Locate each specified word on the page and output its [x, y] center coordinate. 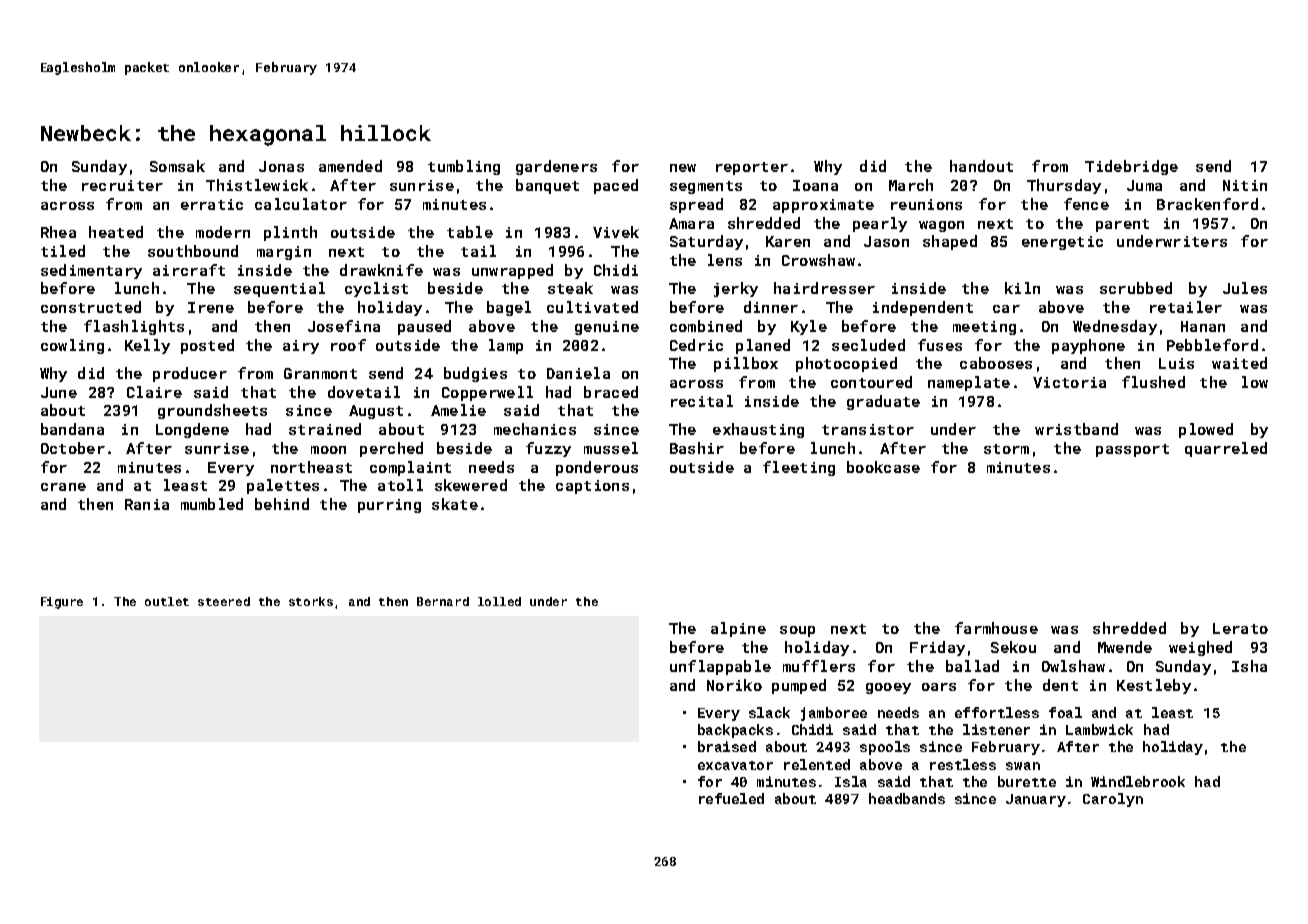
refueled [731, 798]
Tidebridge [1131, 167]
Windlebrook [1138, 781]
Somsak [177, 166]
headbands [907, 798]
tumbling [464, 167]
